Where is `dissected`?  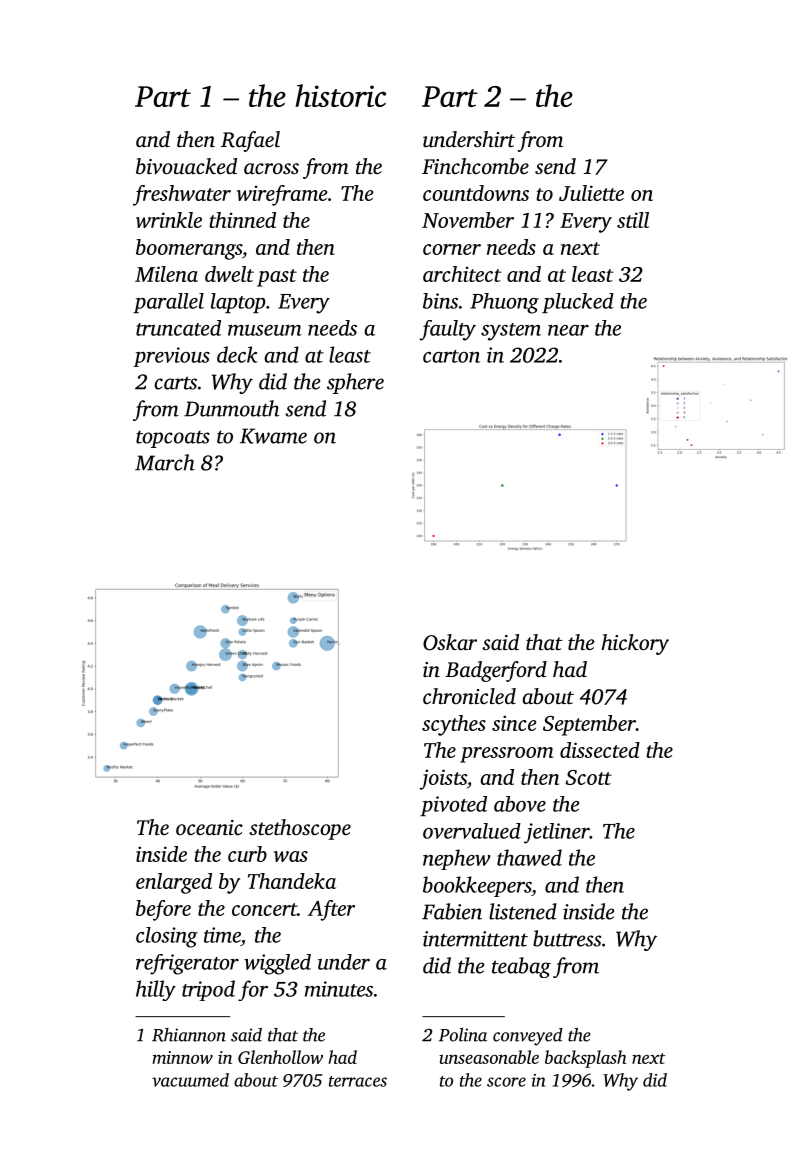
dissected is located at coordinates (600, 750).
